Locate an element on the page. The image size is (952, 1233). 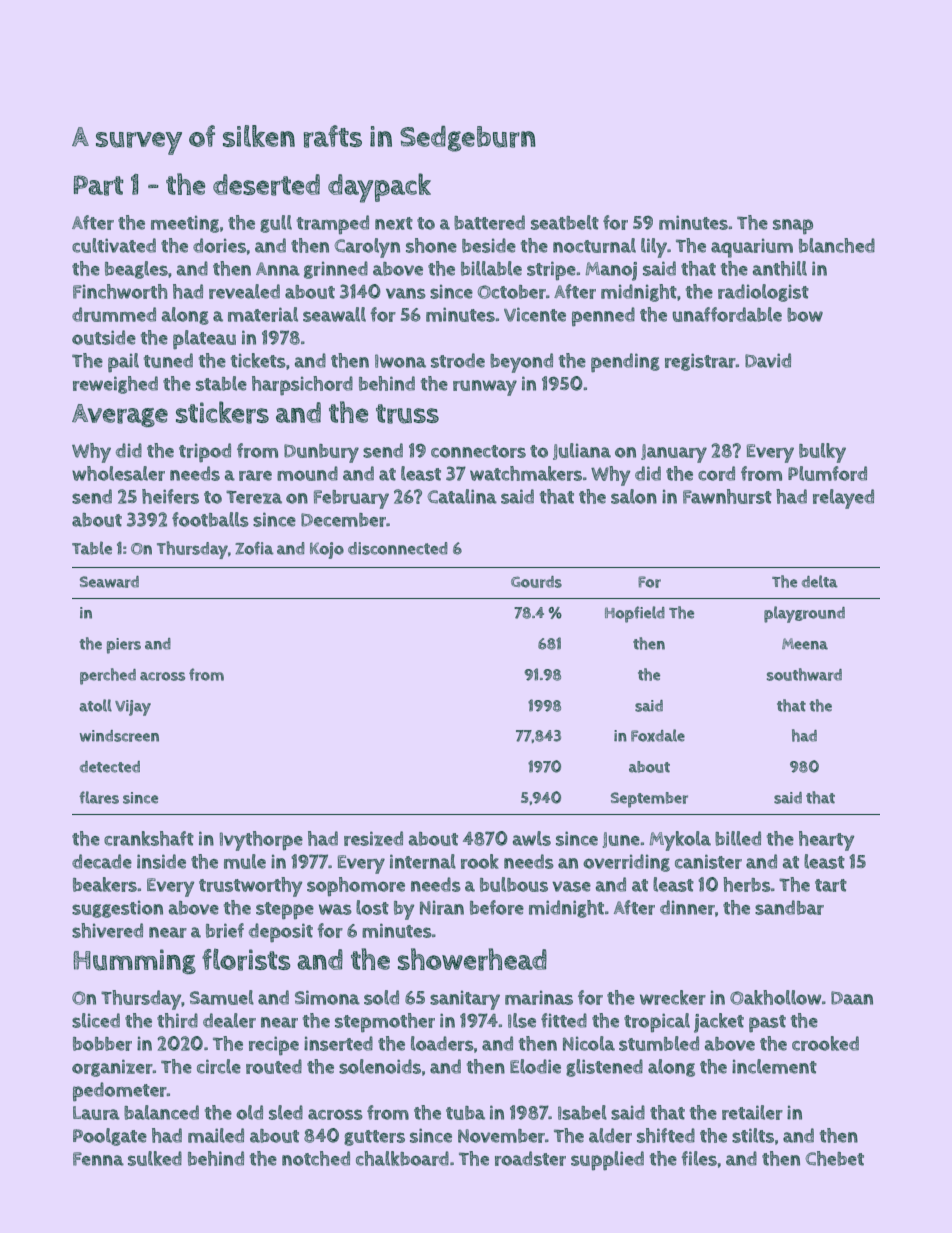
flares is located at coordinates (99, 797).
